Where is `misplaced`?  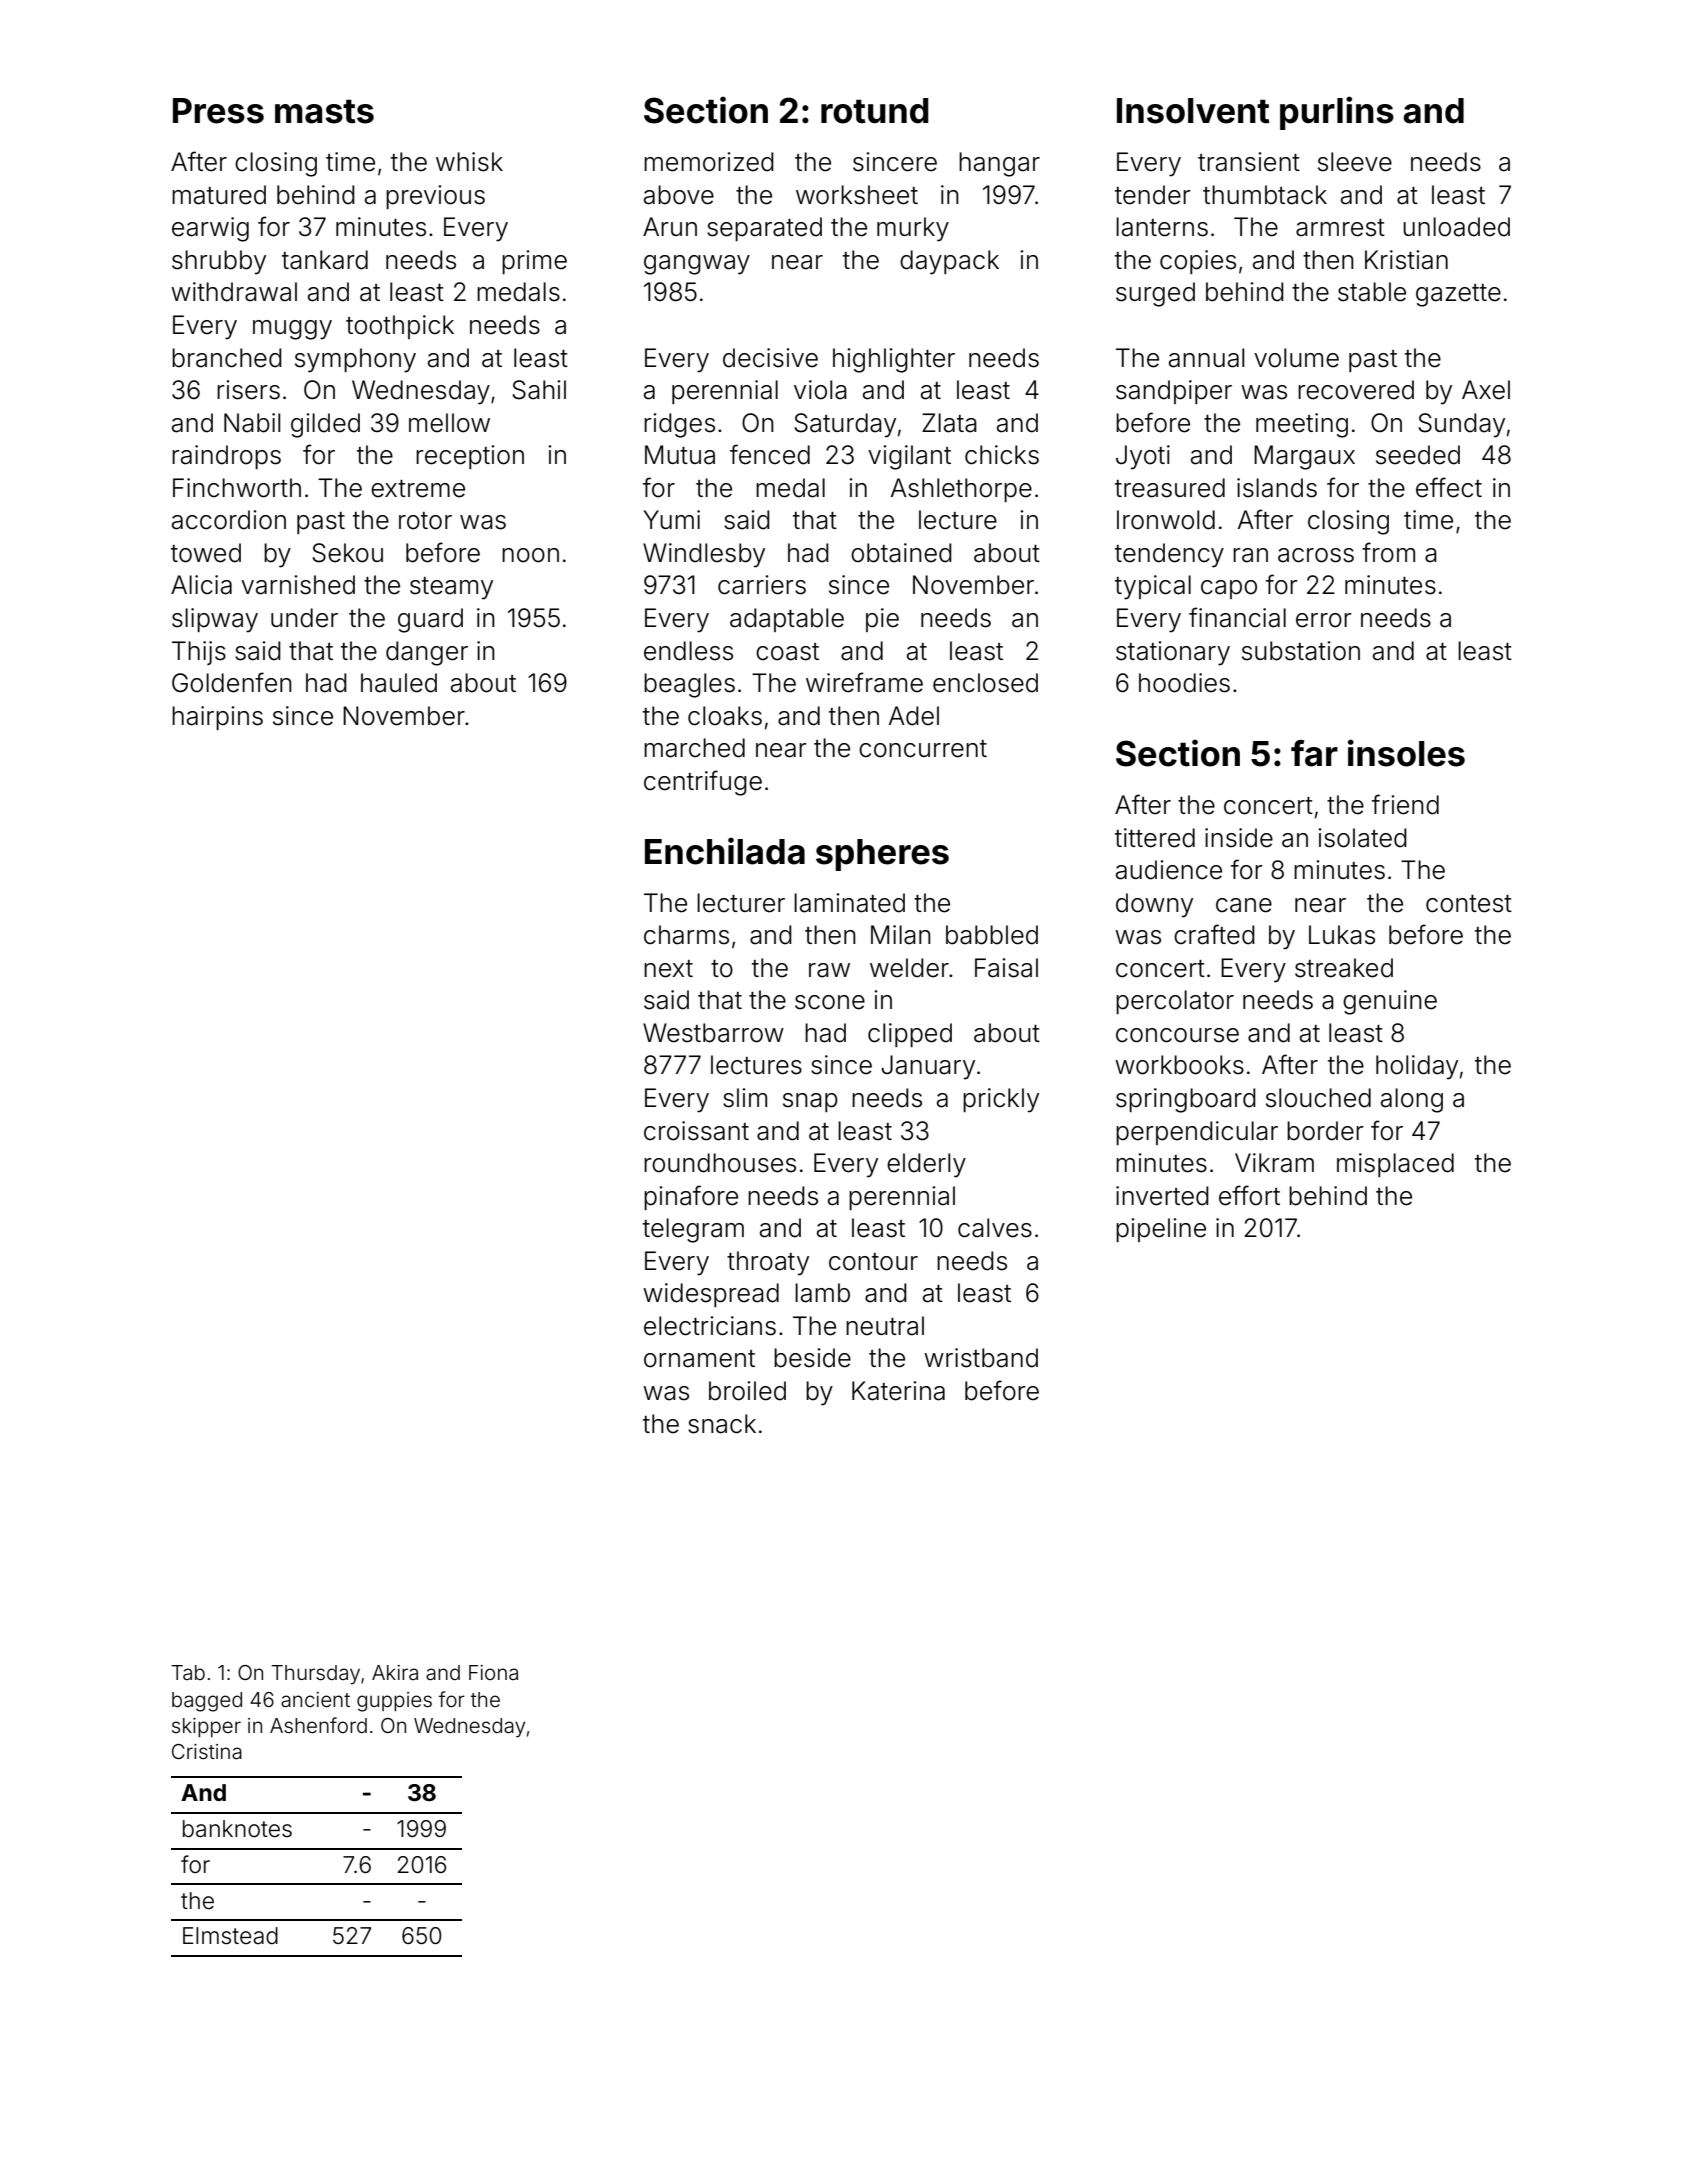
misplaced is located at coordinates (1395, 1165).
